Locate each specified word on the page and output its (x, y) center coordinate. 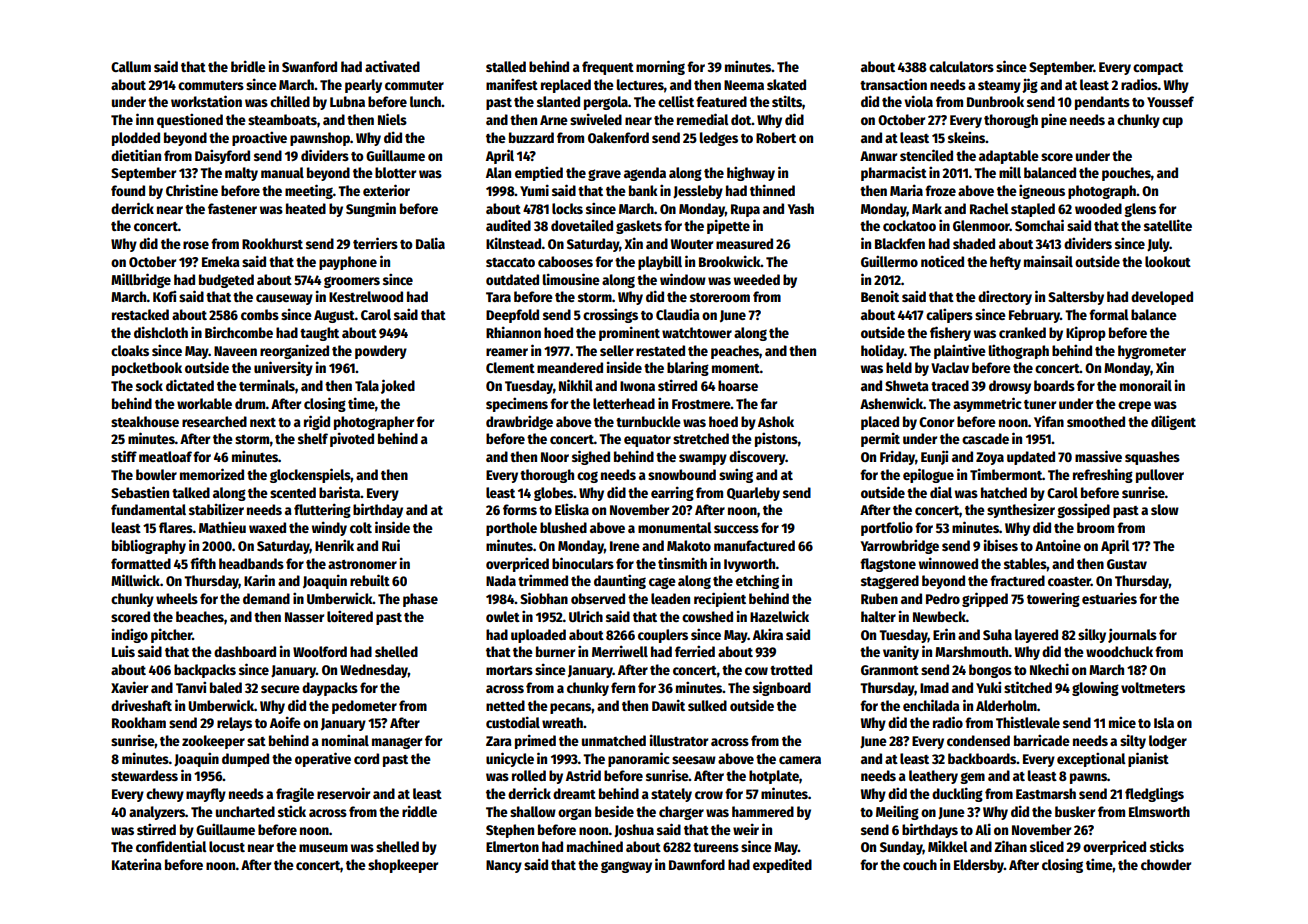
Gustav (1127, 564)
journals (1132, 635)
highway (751, 173)
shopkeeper (403, 866)
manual (282, 172)
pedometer (364, 707)
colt (361, 527)
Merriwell (620, 651)
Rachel (989, 208)
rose (196, 245)
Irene (625, 546)
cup (1172, 122)
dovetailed (582, 225)
